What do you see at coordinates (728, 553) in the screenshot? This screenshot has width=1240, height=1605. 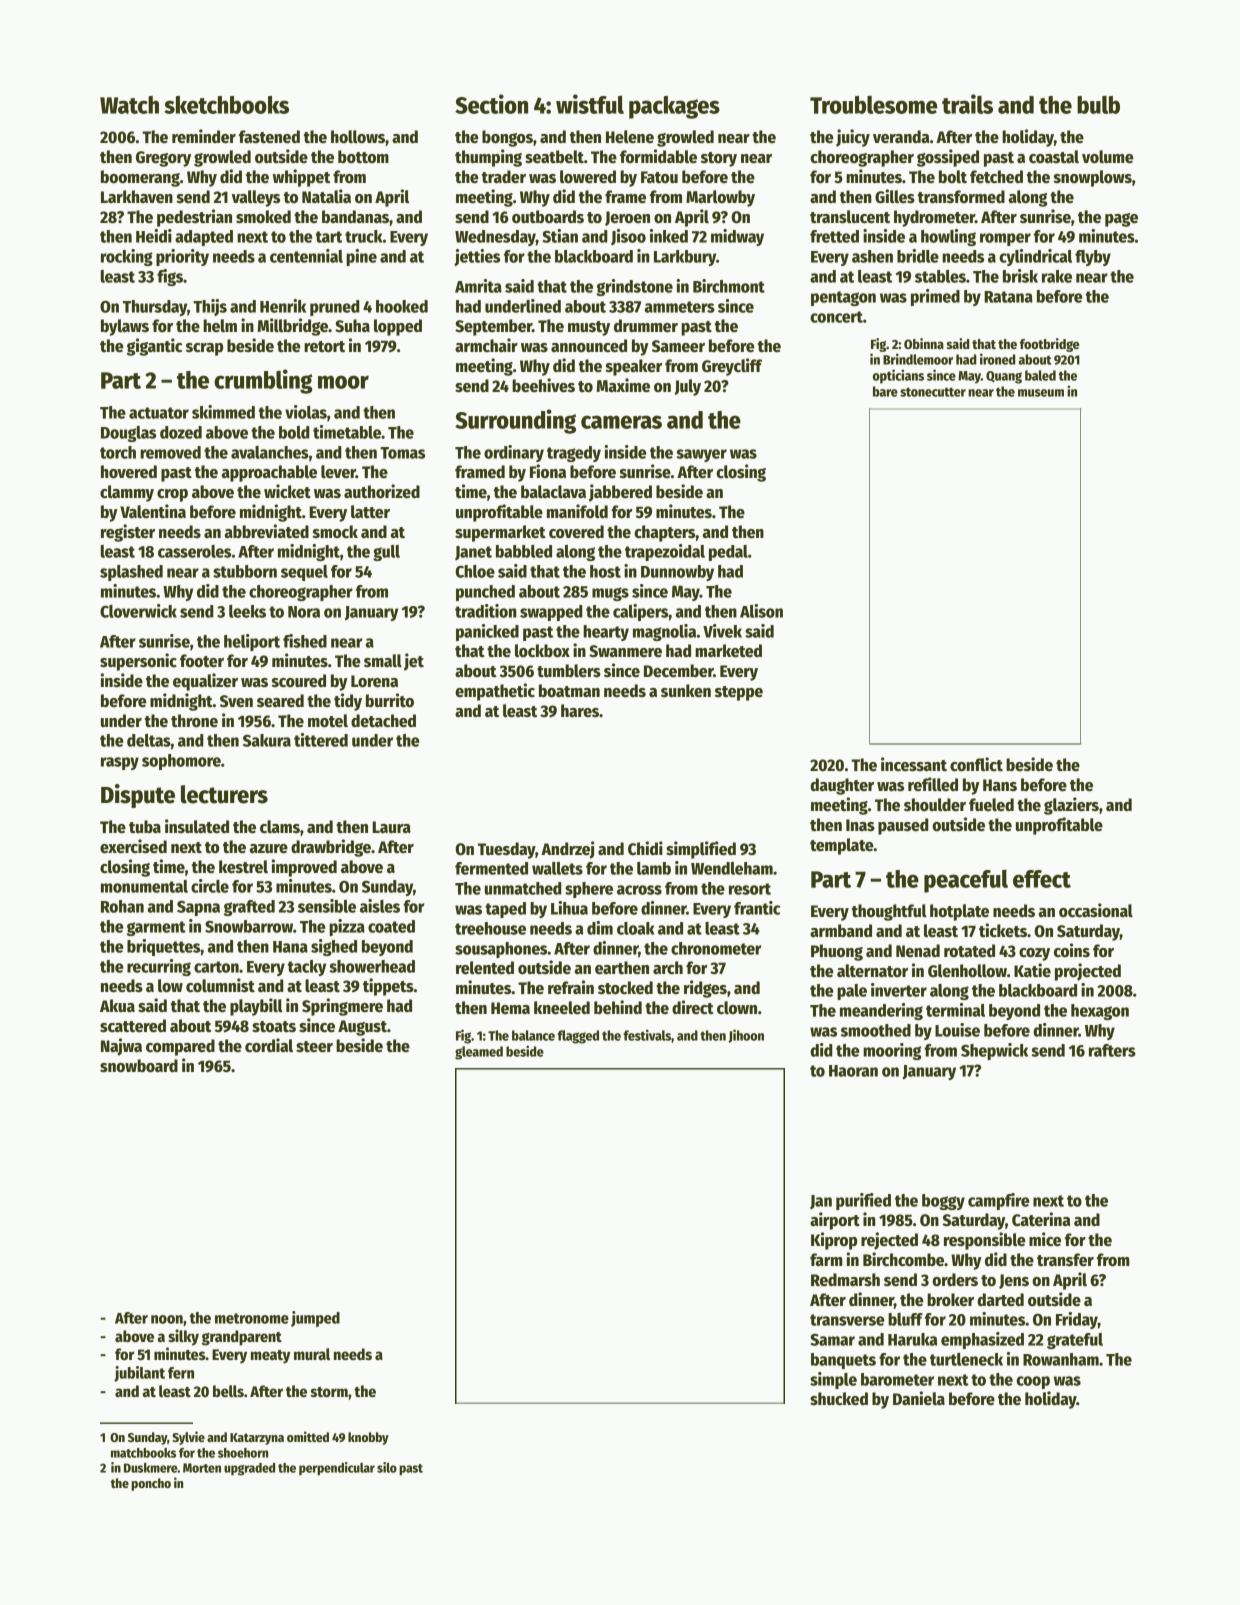 I see `pedal` at bounding box center [728, 553].
